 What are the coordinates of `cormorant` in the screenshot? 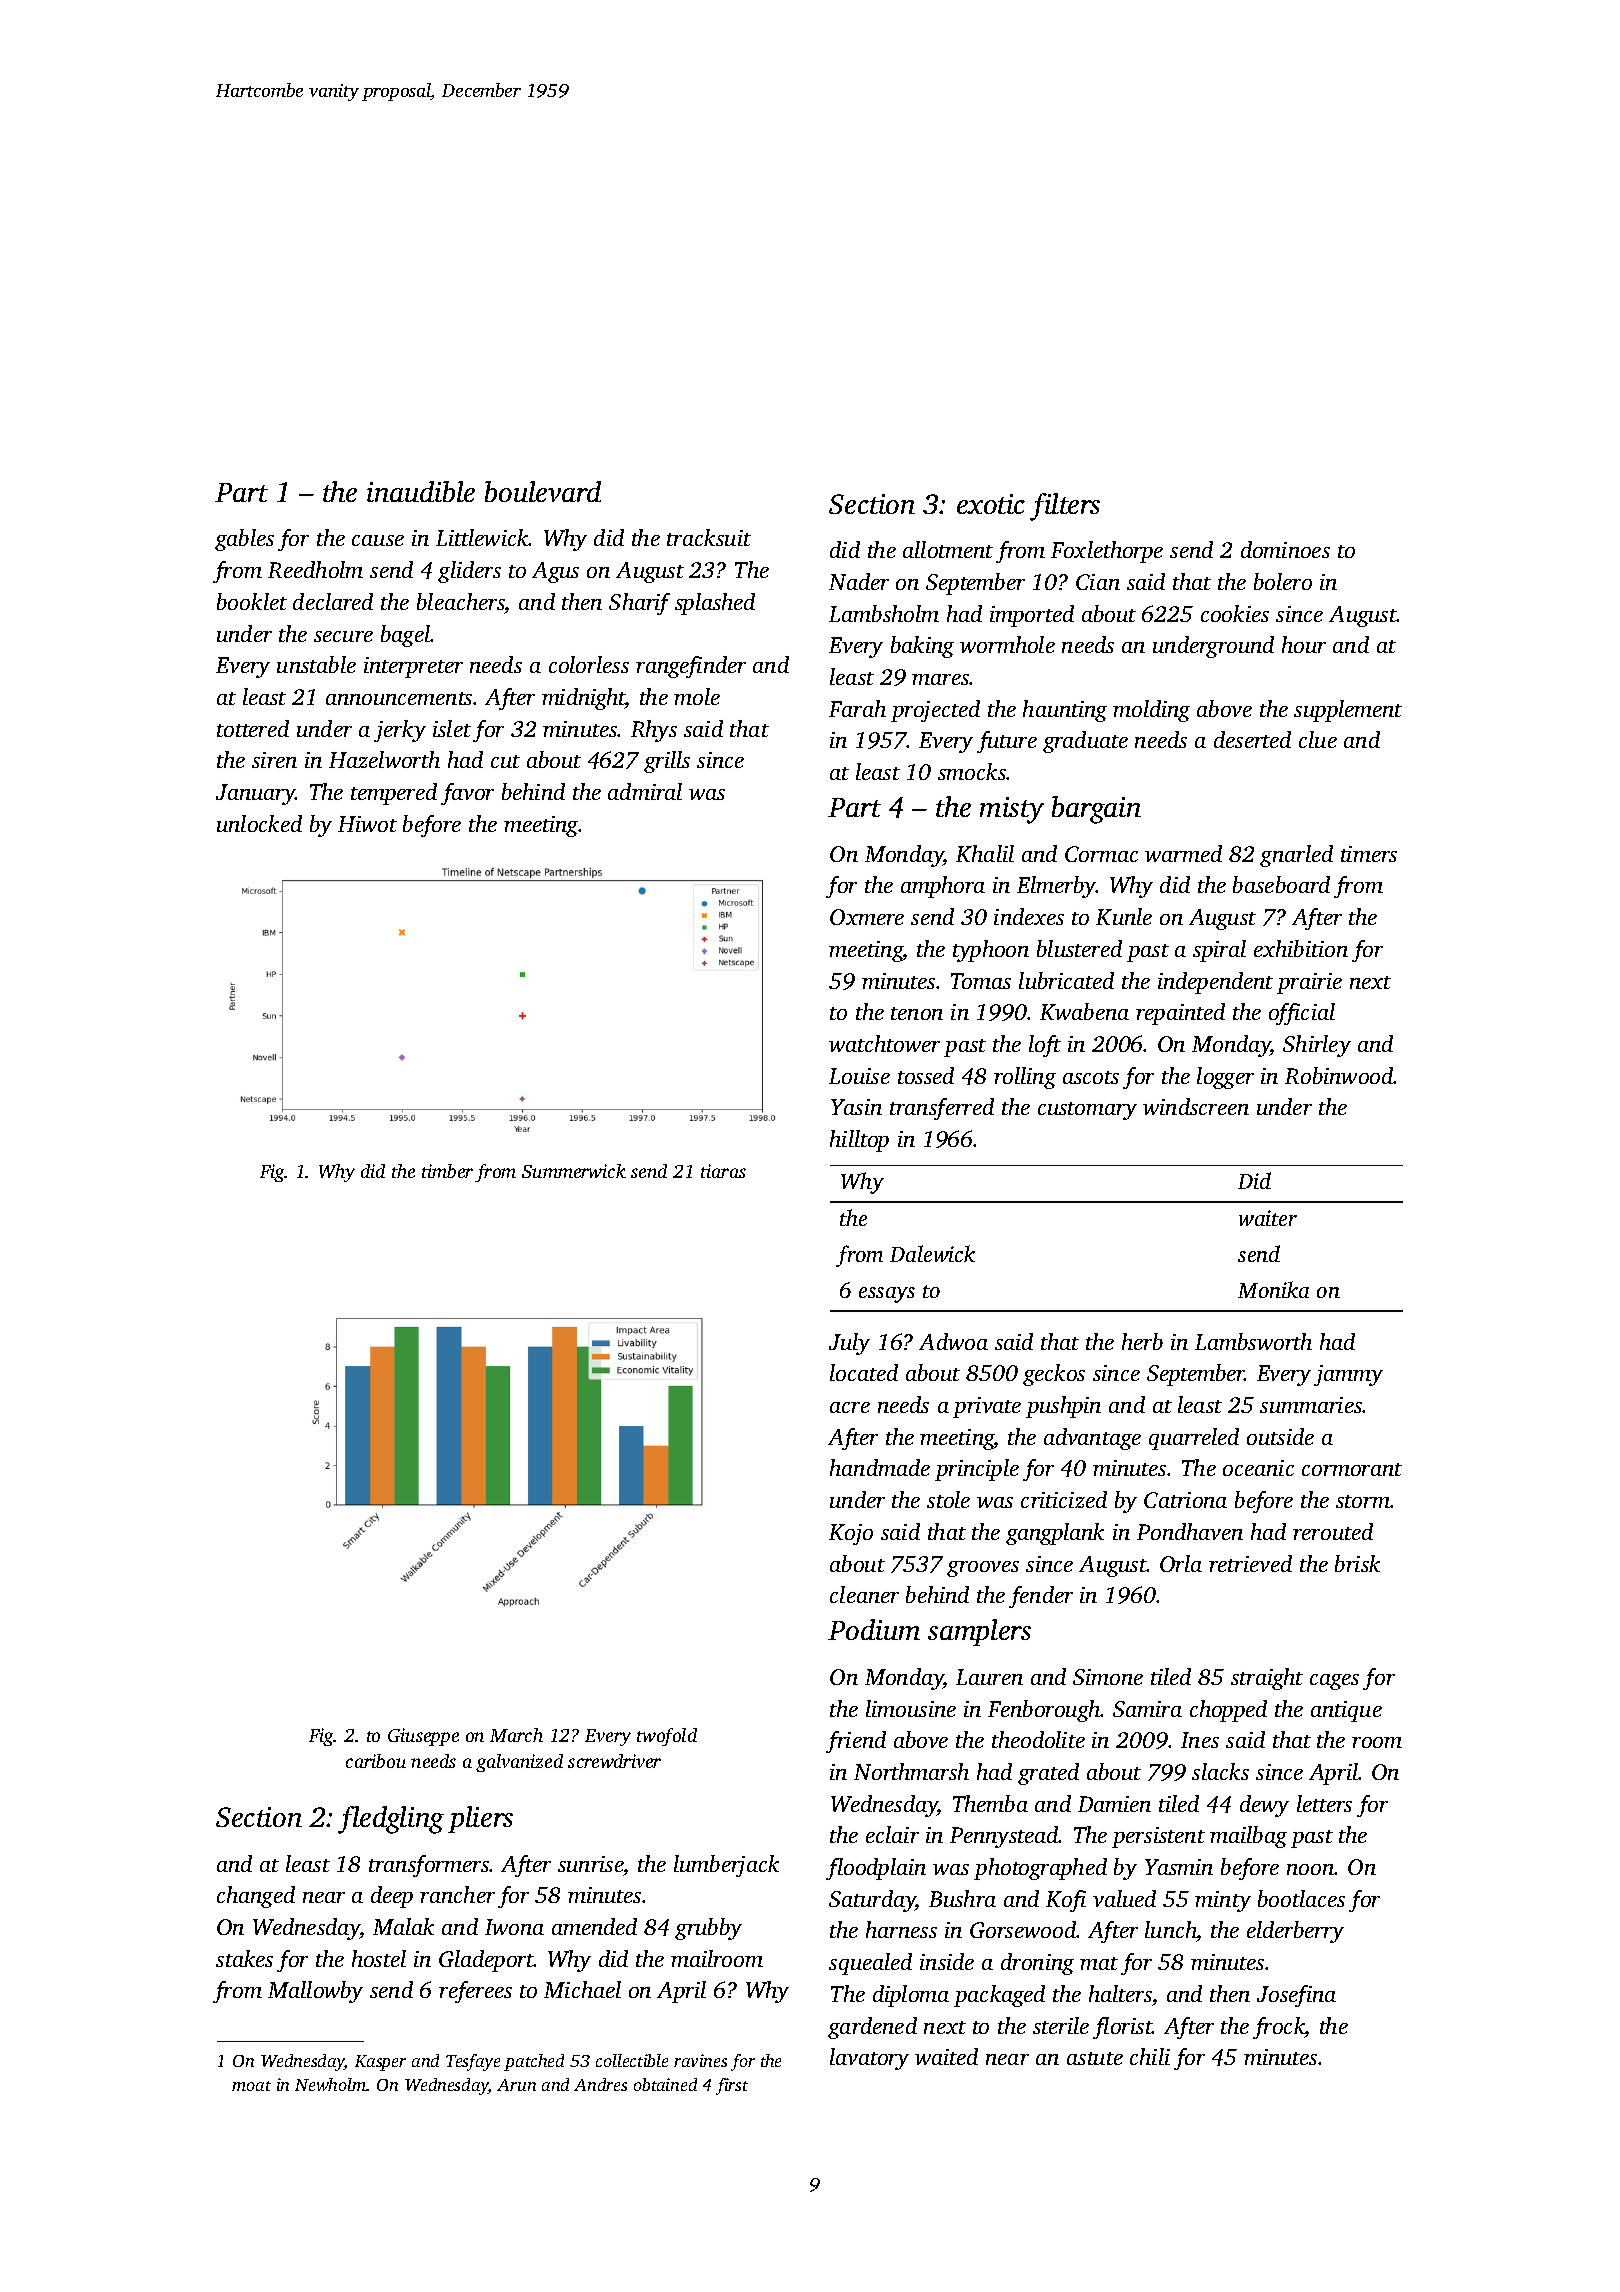 It's located at (1352, 1469).
